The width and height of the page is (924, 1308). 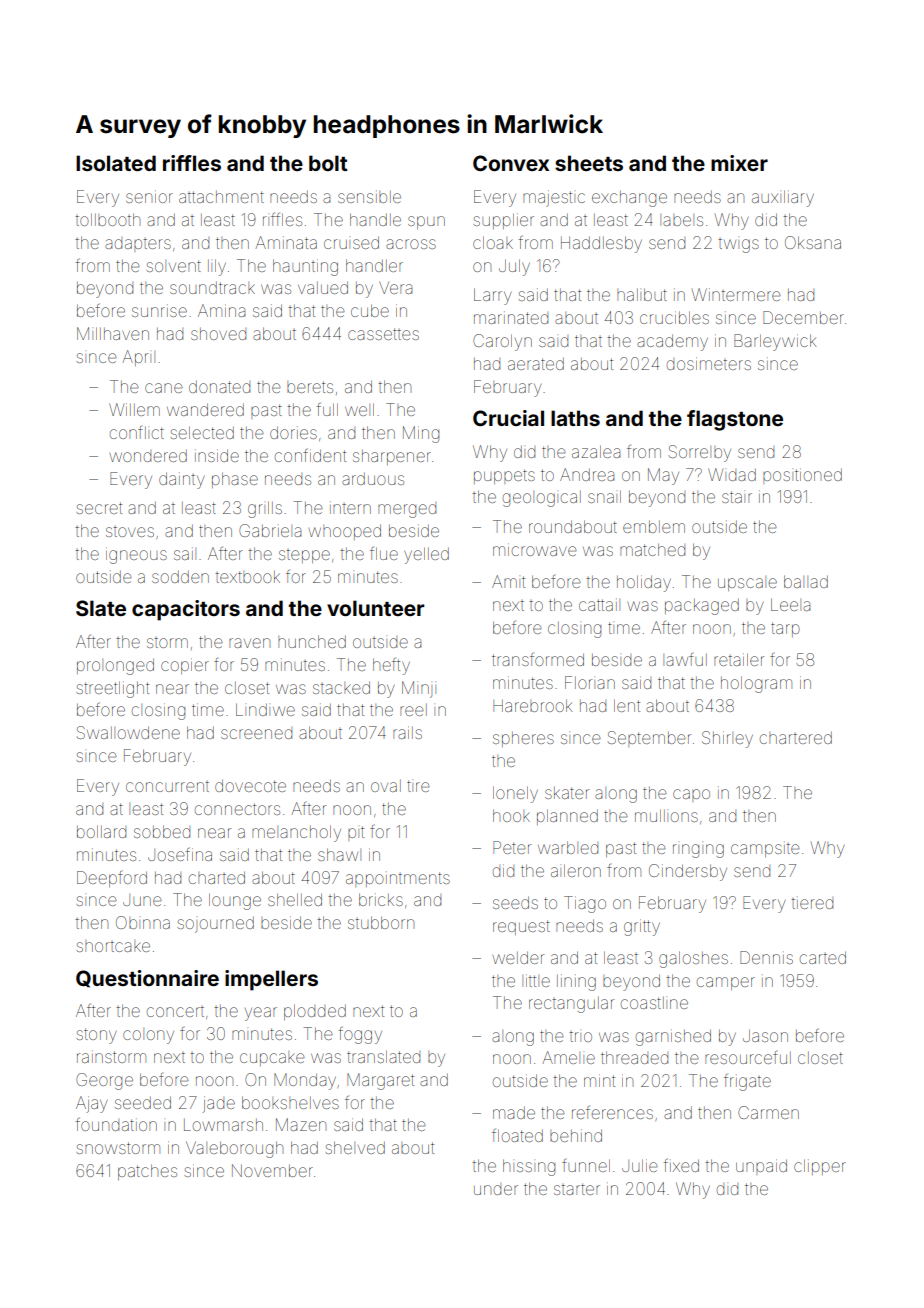 What do you see at coordinates (147, 1172) in the page?
I see `patches` at bounding box center [147, 1172].
